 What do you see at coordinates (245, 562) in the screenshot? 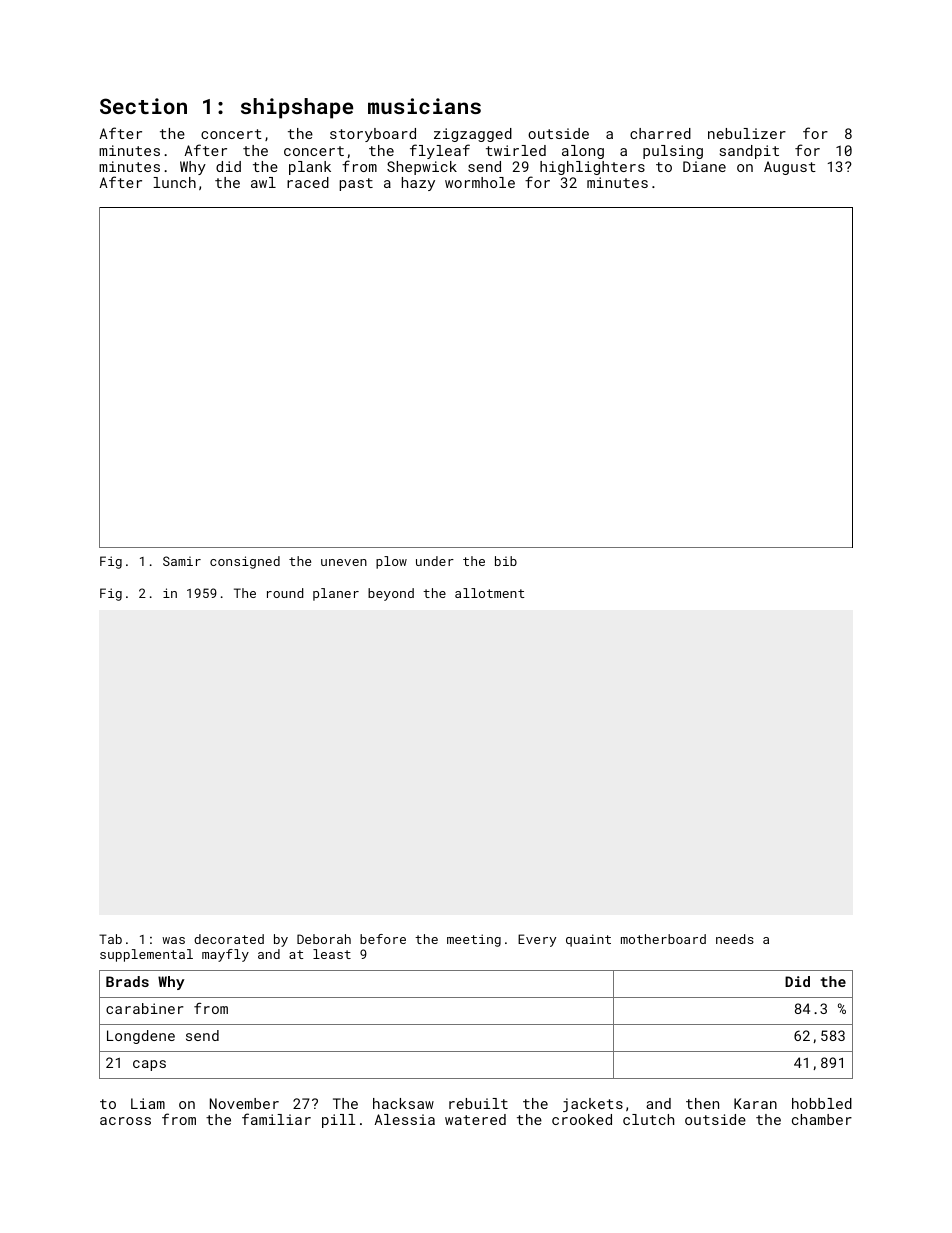
I see `consigned` at bounding box center [245, 562].
